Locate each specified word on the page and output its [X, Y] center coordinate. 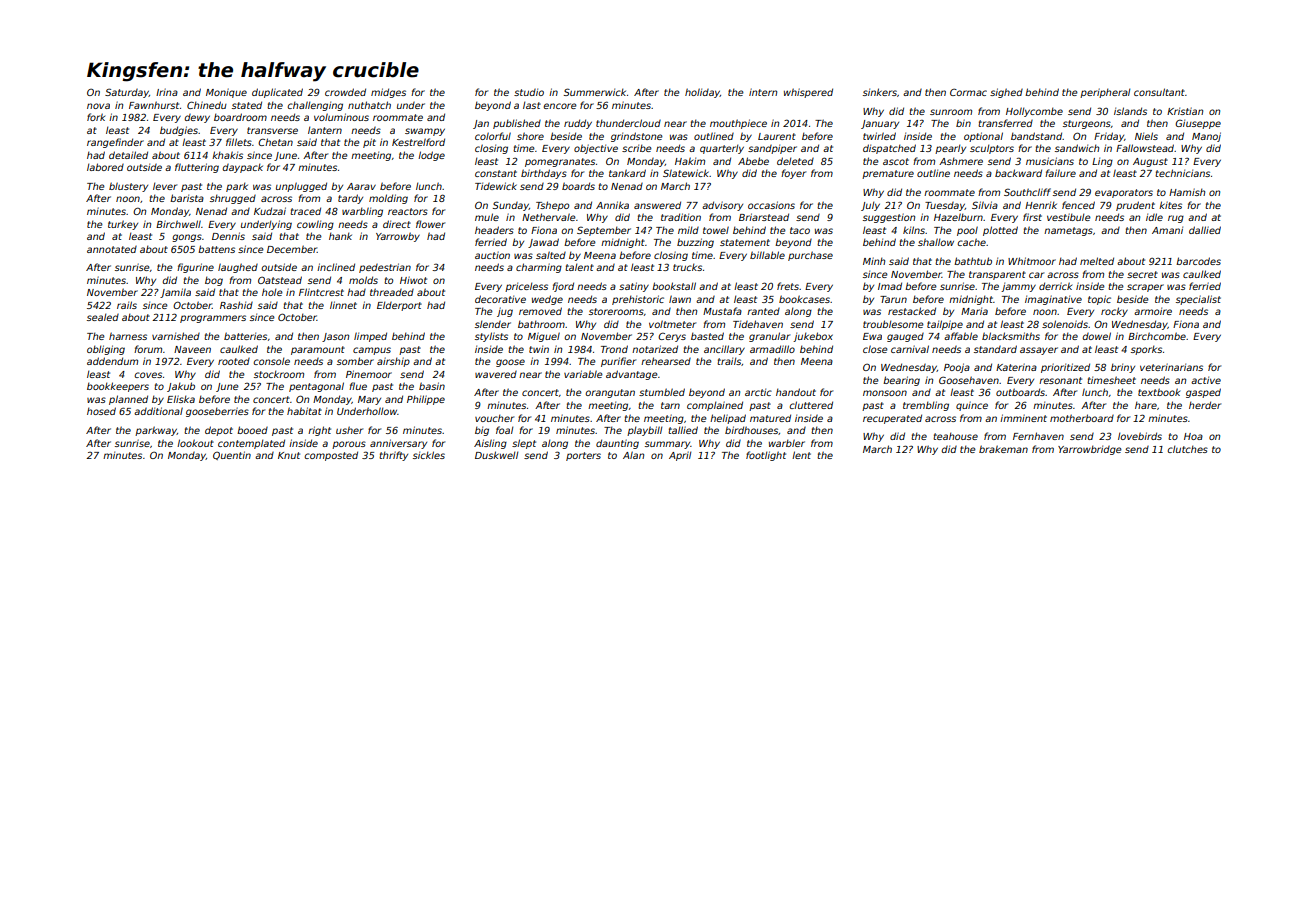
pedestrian [385, 268]
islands [1130, 111]
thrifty [393, 456]
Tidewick [496, 186]
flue [358, 386]
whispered [808, 93]
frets [788, 286]
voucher [494, 418]
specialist [1198, 300]
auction [492, 255]
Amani [1167, 230]
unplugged [301, 187]
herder [1205, 405]
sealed [103, 317]
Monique [226, 93]
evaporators [1124, 193]
